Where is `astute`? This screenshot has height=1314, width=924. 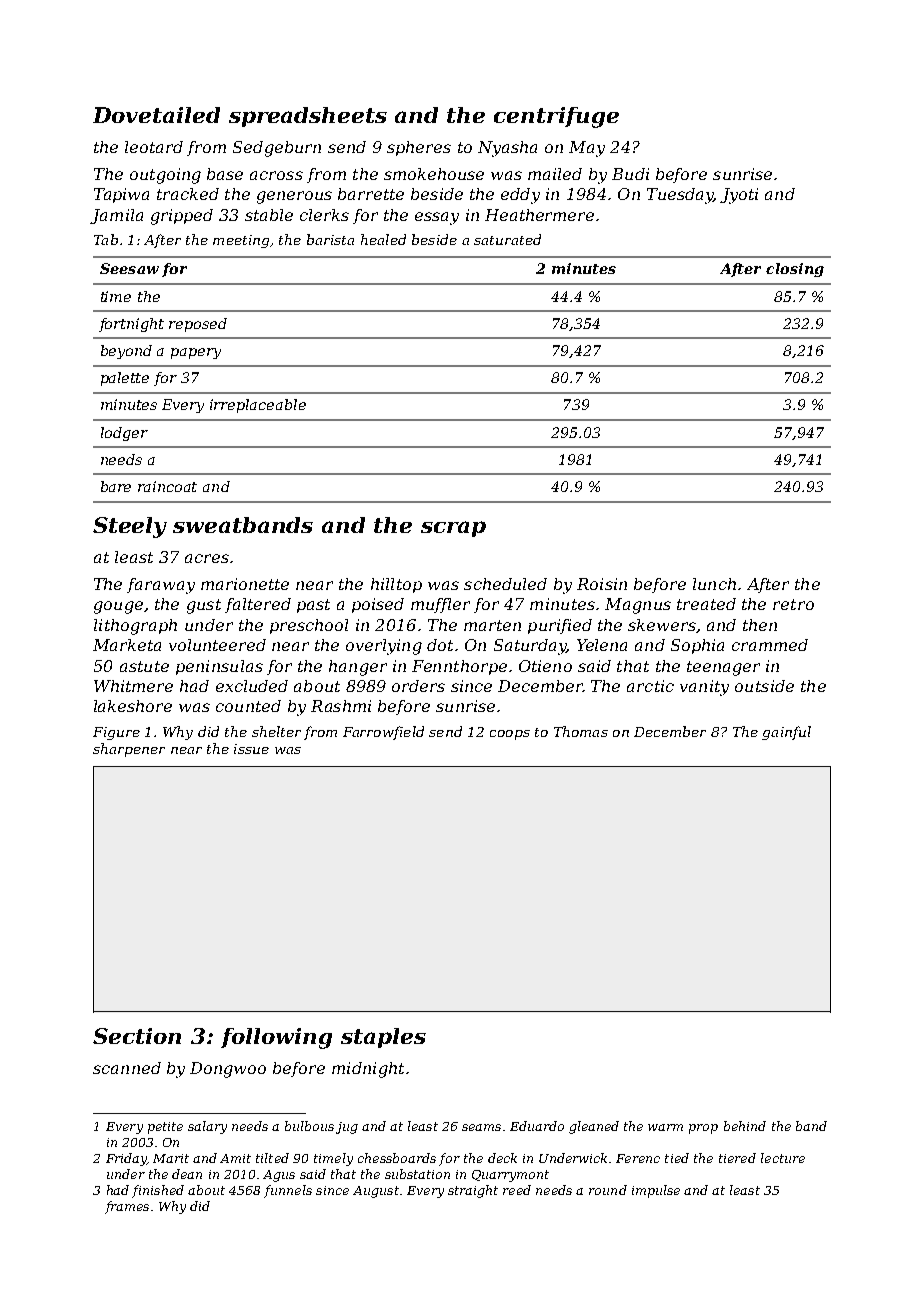
astute is located at coordinates (144, 666).
